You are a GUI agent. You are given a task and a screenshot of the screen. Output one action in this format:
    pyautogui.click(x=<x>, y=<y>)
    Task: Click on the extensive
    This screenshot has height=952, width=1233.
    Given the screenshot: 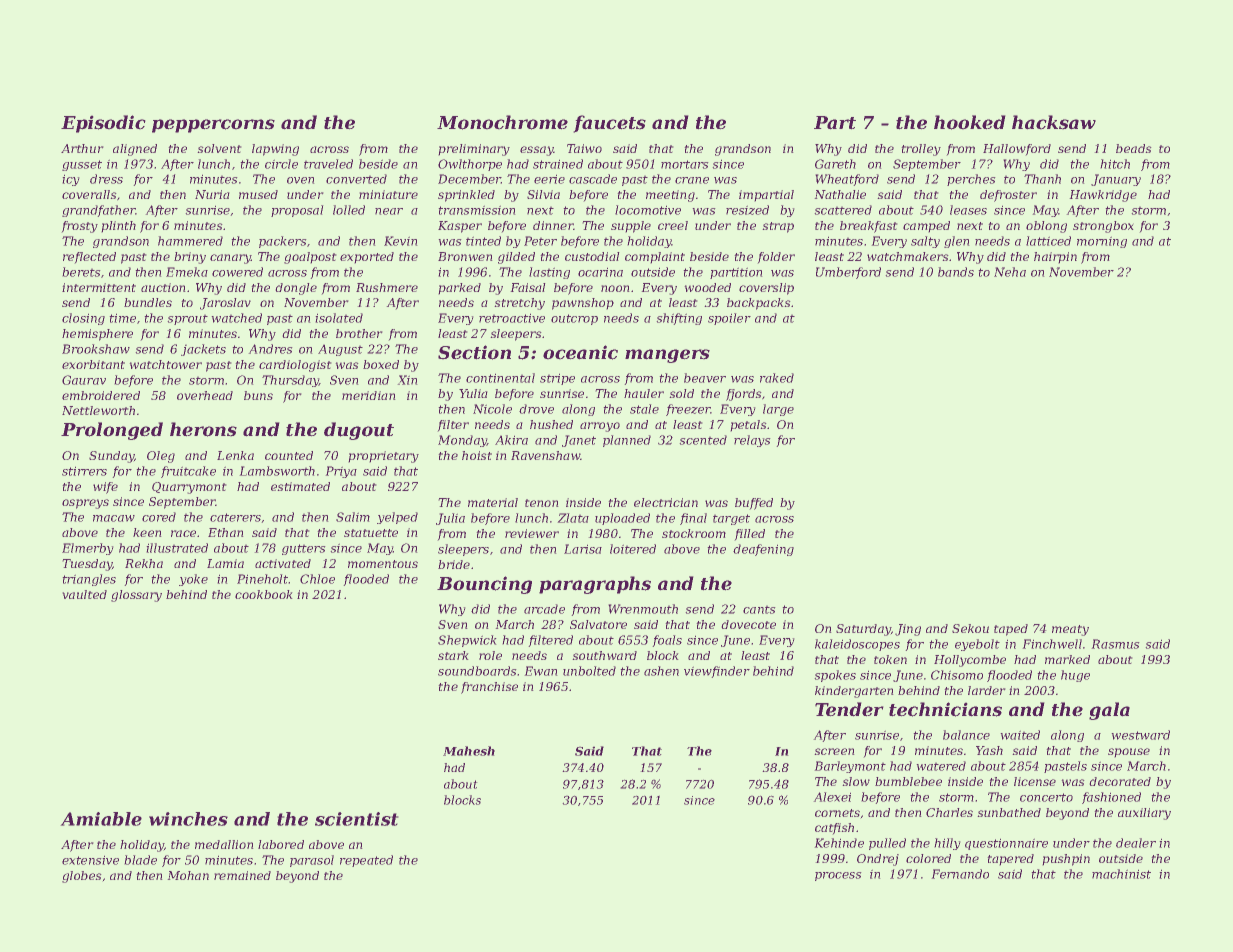 What is the action you would take?
    pyautogui.click(x=90, y=860)
